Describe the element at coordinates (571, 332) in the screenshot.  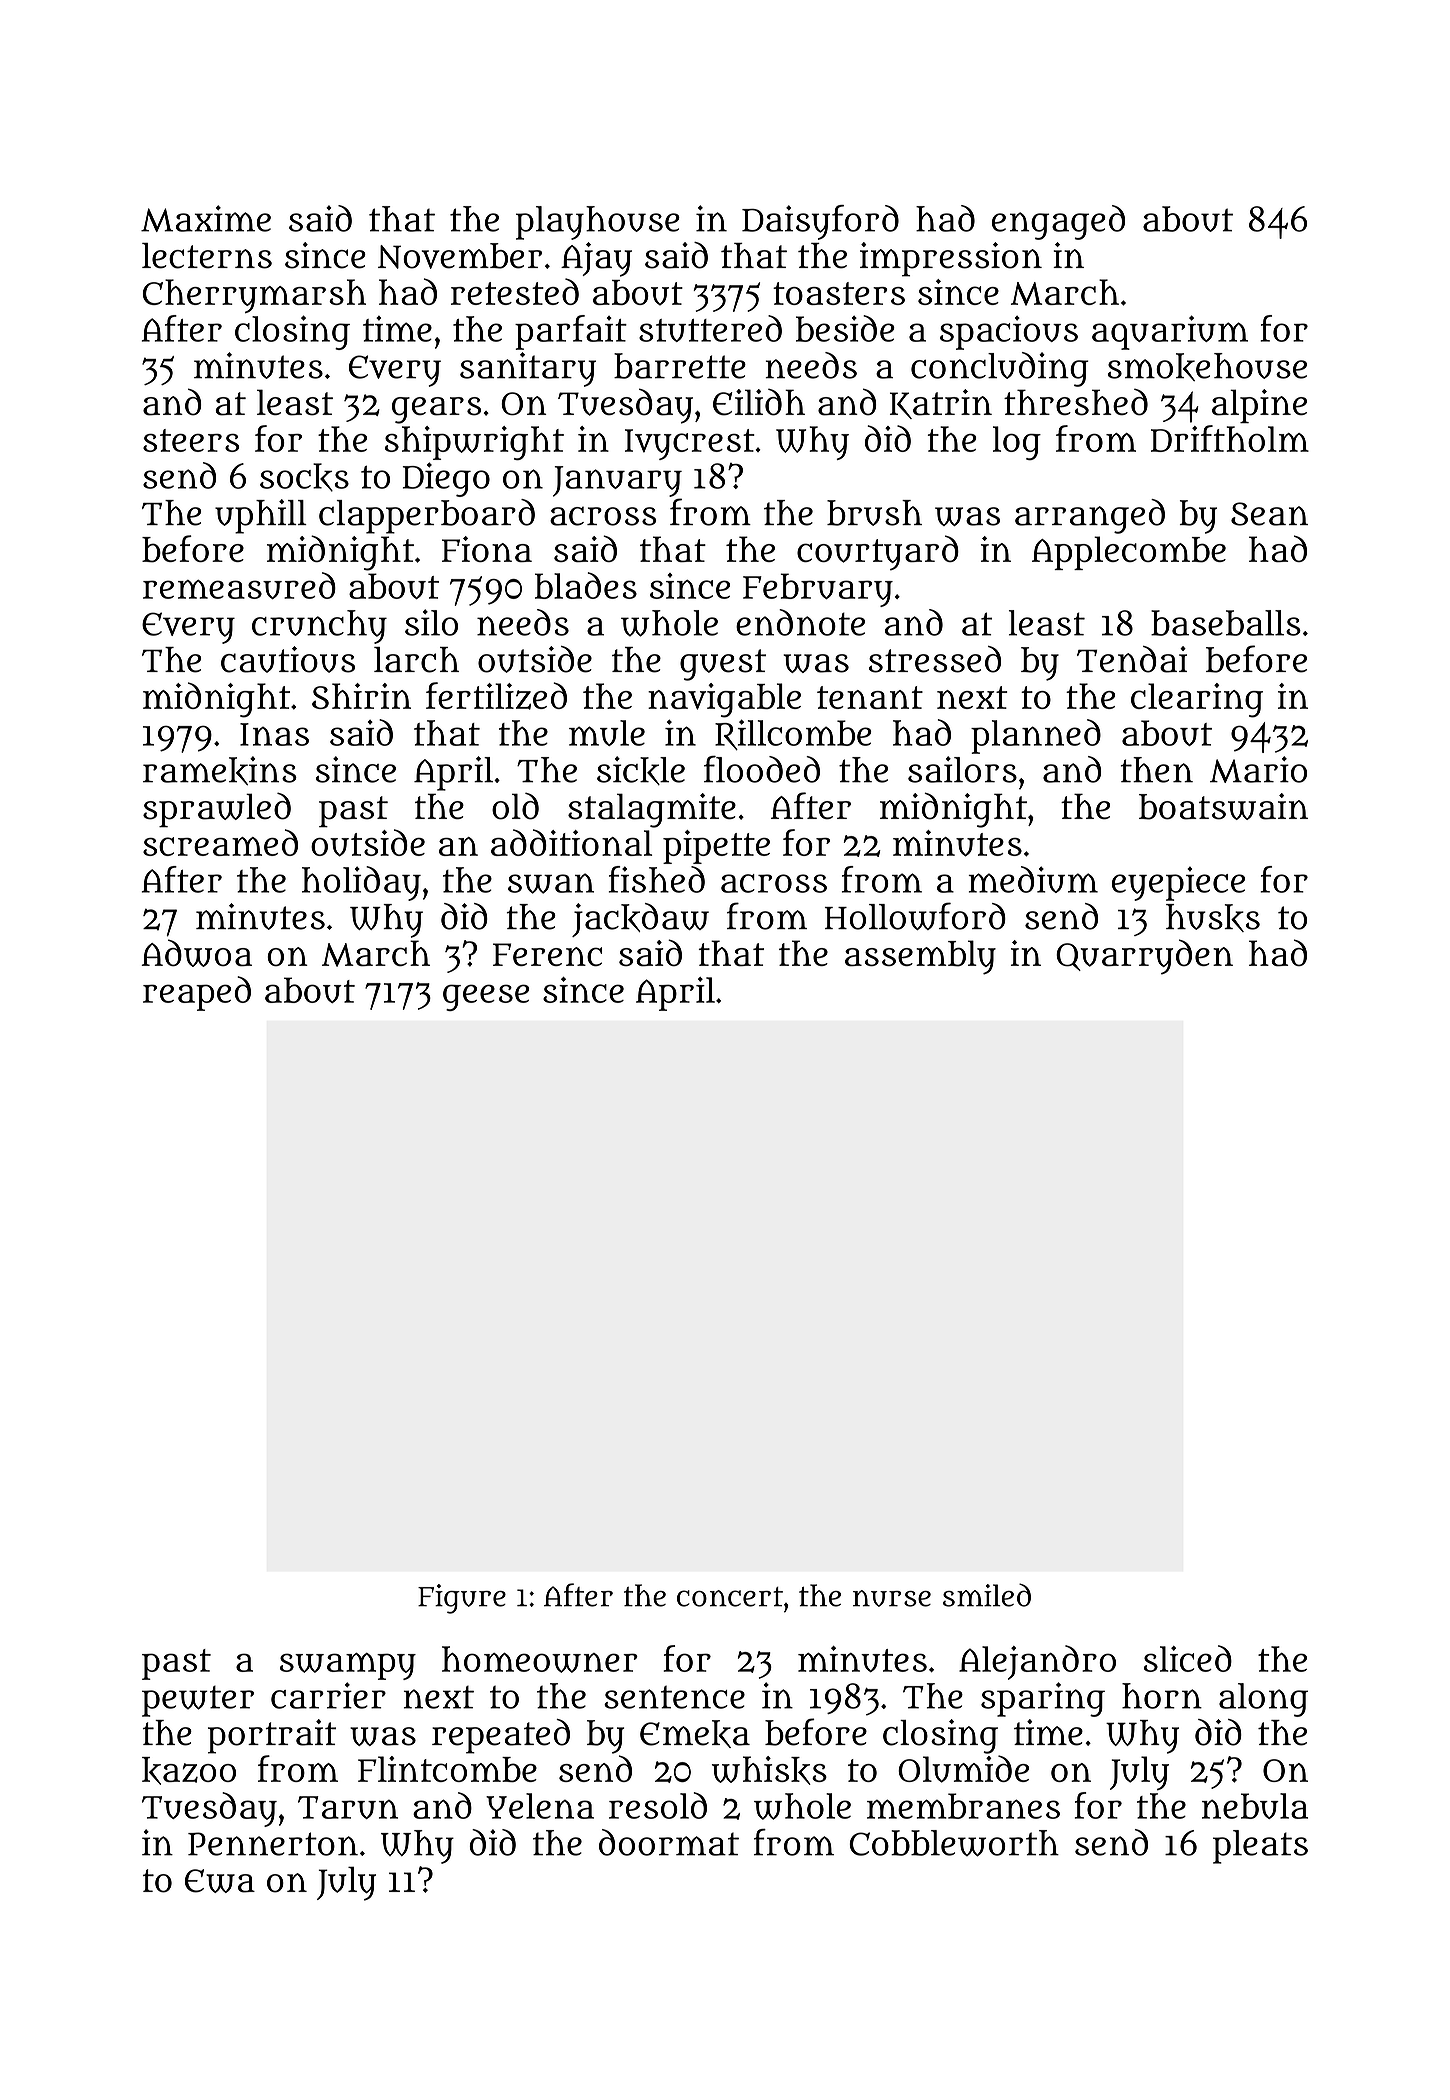
I see `parfait` at that location.
